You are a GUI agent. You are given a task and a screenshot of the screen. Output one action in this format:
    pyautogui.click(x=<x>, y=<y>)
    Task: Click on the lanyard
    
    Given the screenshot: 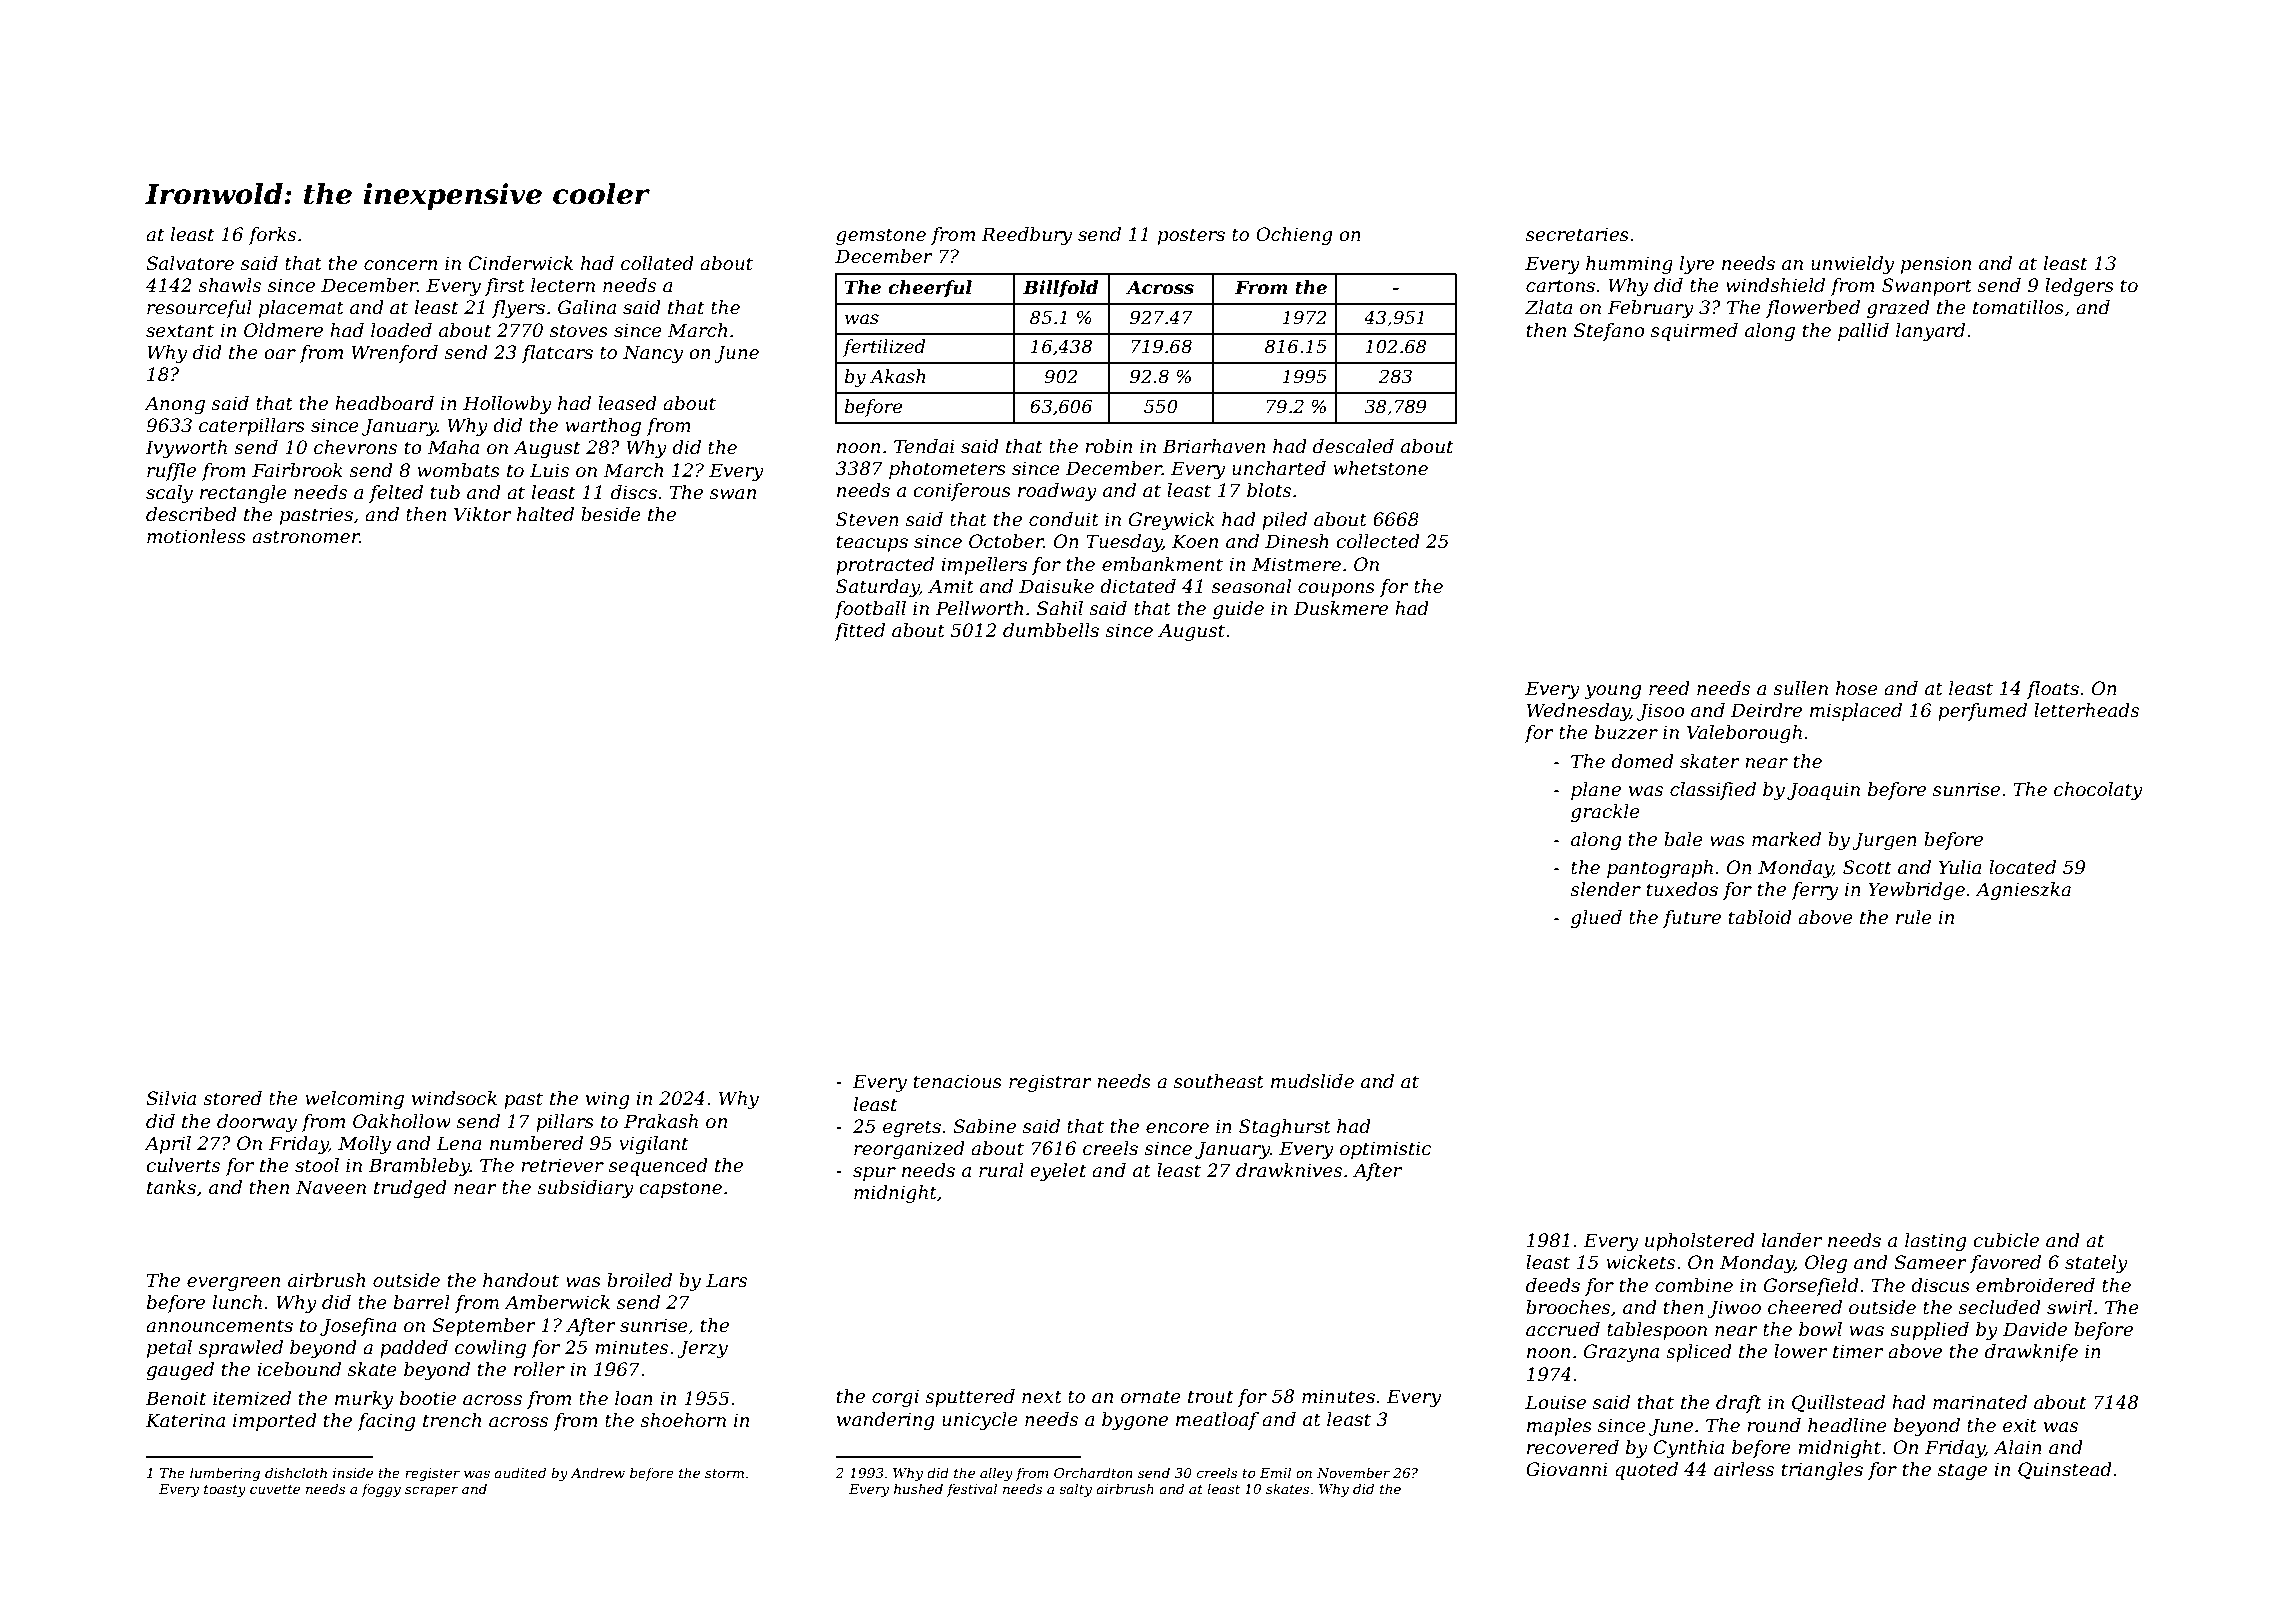 What is the action you would take?
    pyautogui.click(x=1930, y=332)
